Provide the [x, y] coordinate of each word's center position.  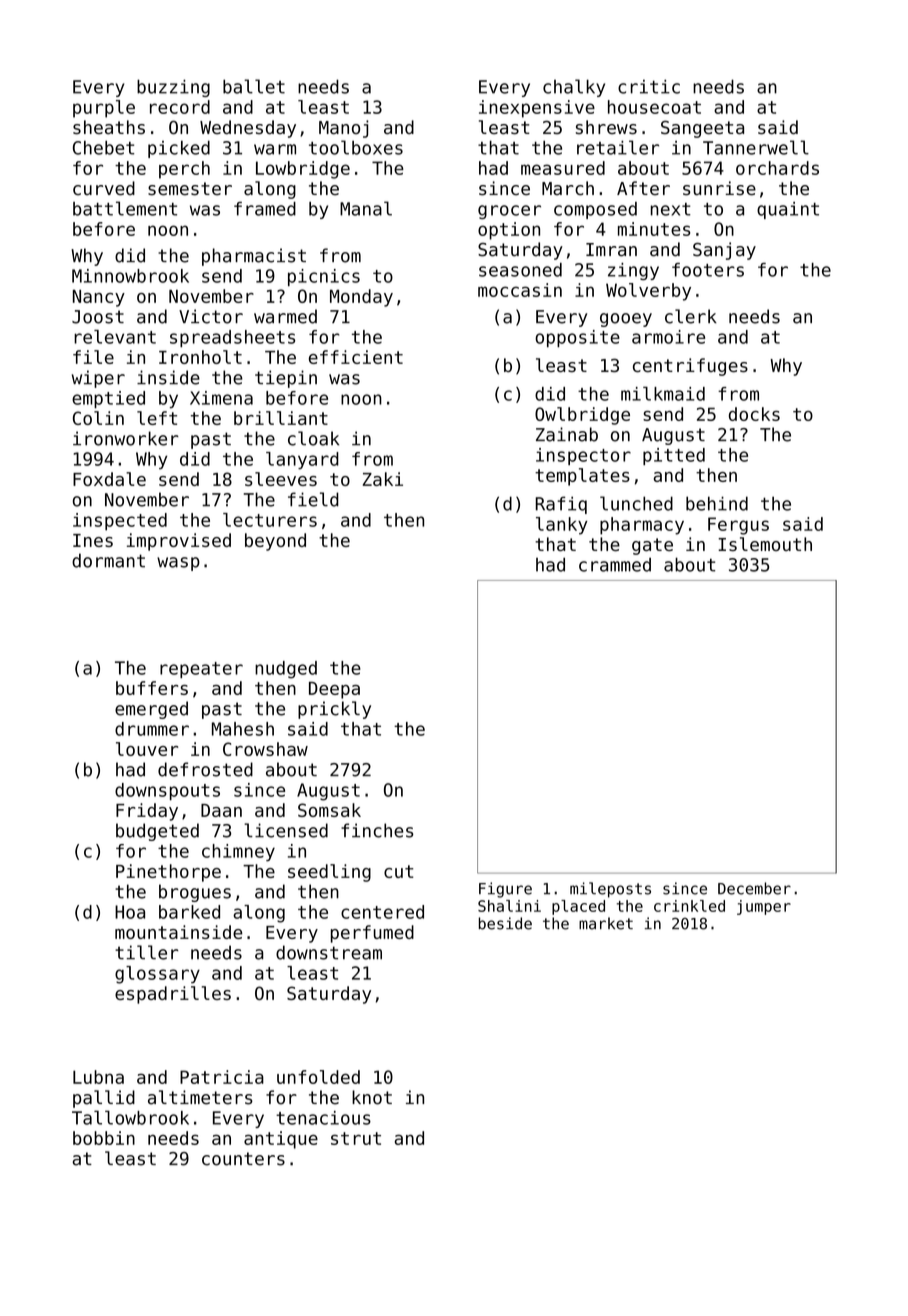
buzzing [173, 88]
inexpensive [537, 109]
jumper [764, 907]
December [754, 888]
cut [399, 871]
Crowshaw [265, 749]
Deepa [334, 690]
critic [649, 87]
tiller [147, 952]
